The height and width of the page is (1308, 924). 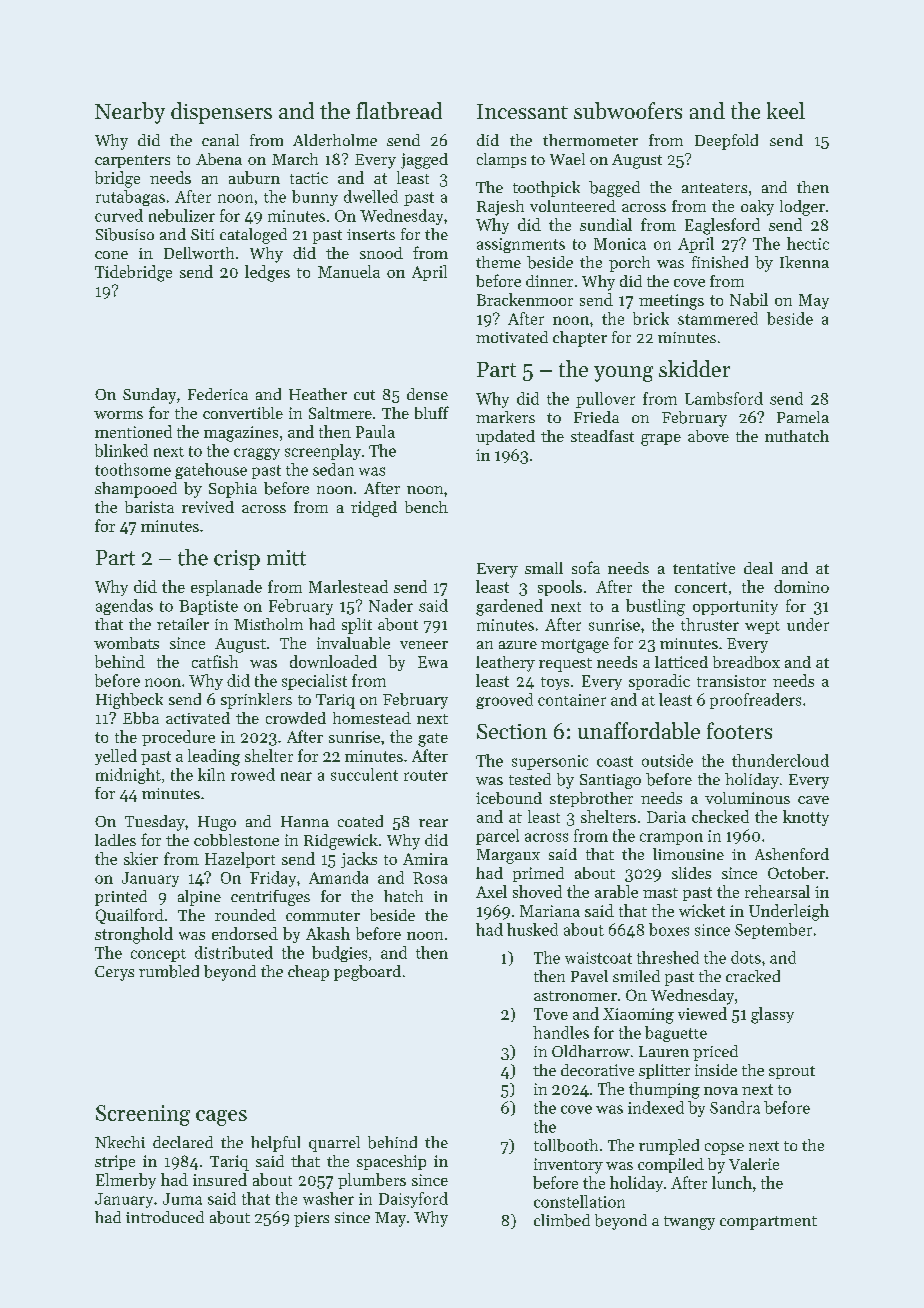 I want to click on Tuesday, so click(x=155, y=823).
